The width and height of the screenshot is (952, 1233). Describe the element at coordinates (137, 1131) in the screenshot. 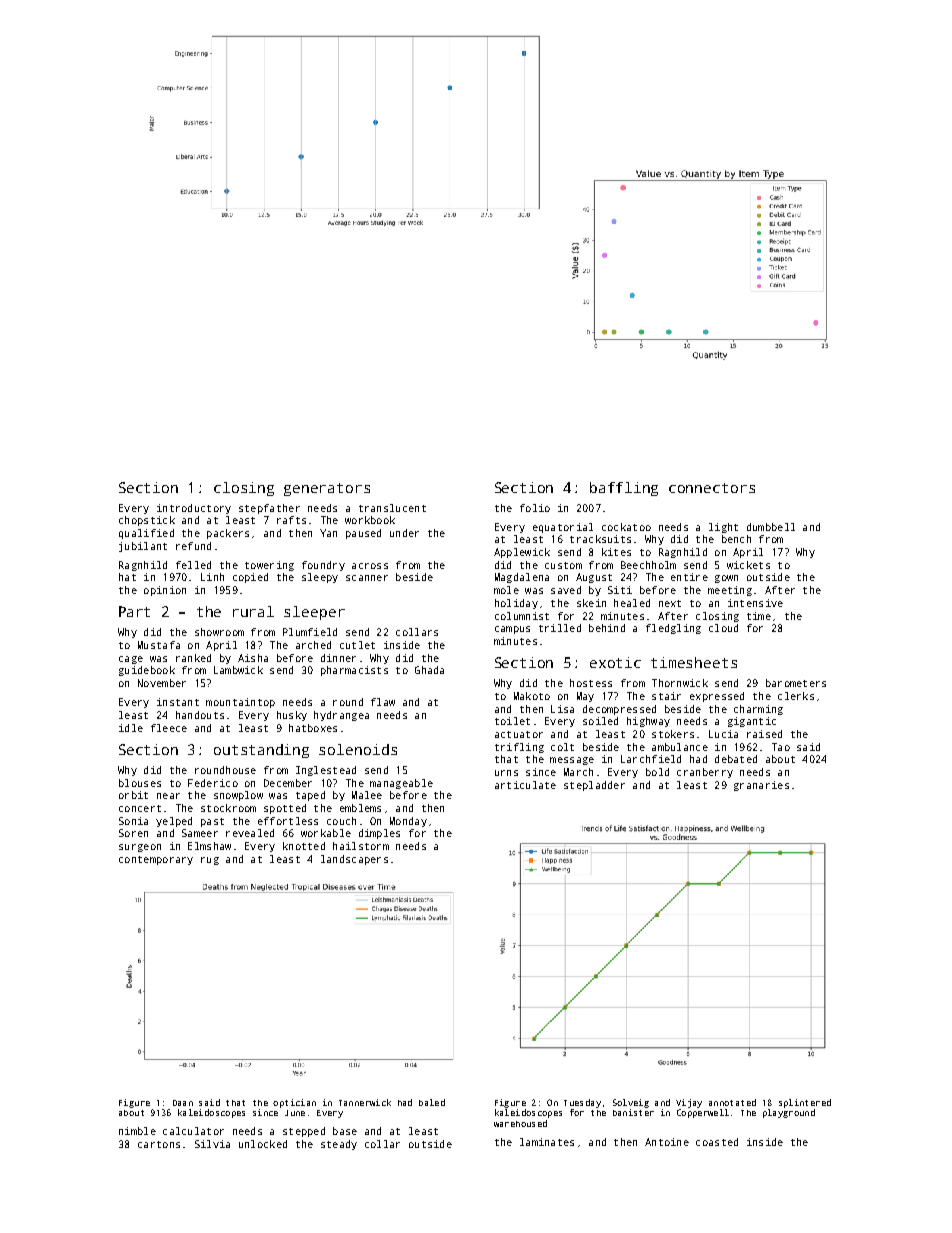

I see `nimble` at that location.
